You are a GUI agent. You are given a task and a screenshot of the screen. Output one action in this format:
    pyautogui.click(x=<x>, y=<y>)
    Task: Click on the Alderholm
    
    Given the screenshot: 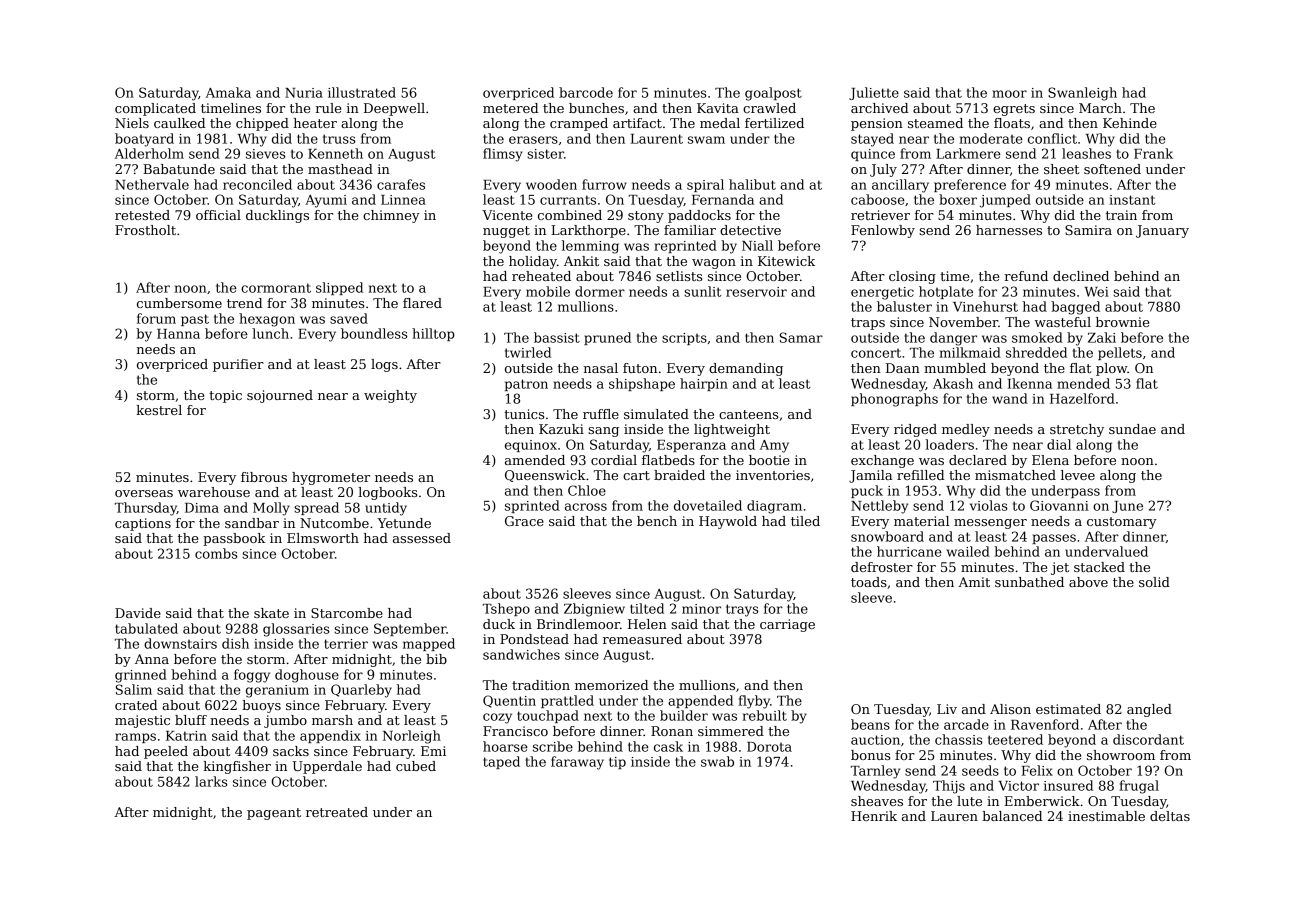 What is the action you would take?
    pyautogui.click(x=149, y=153)
